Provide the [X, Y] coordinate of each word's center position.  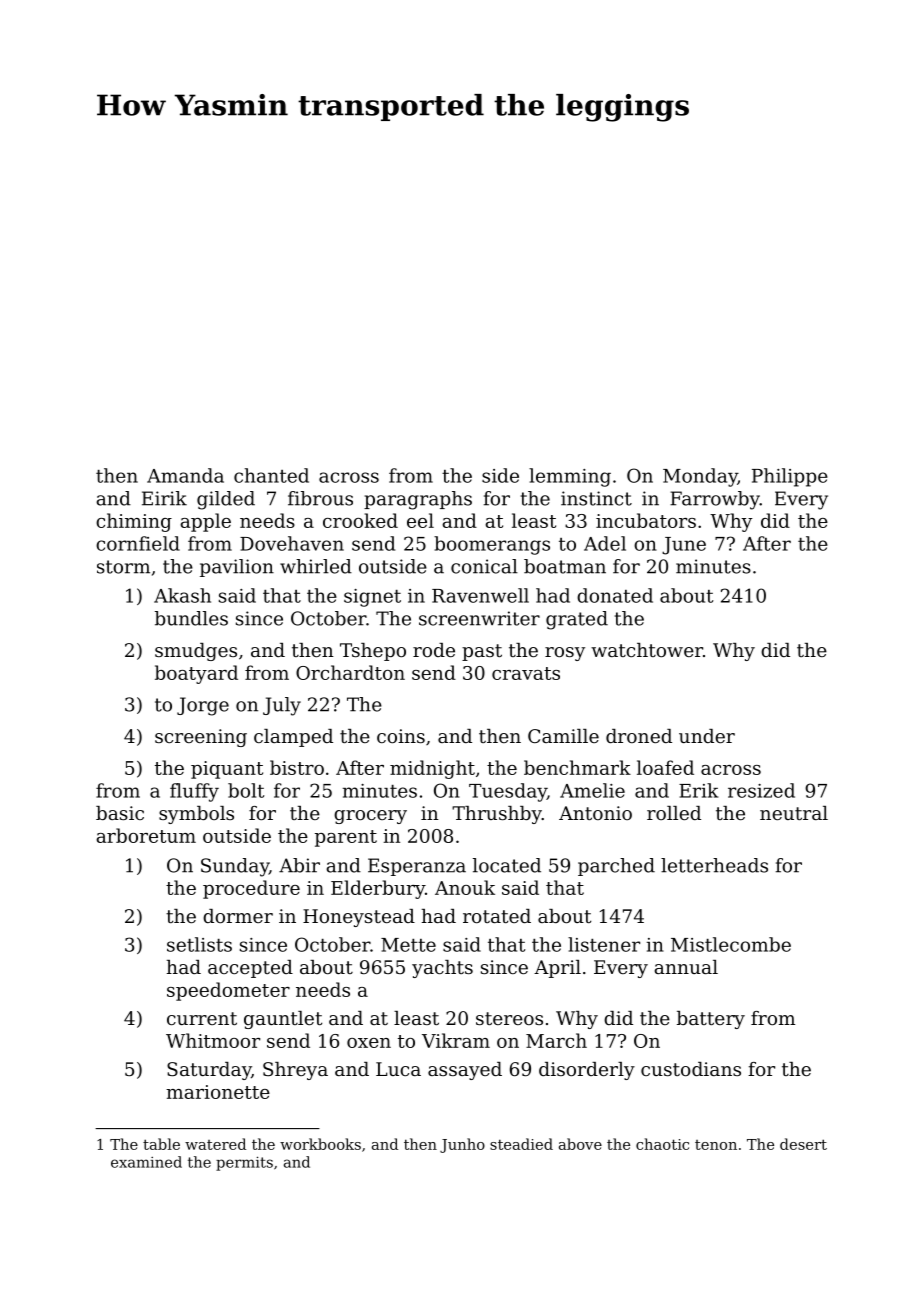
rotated [497, 916]
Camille [563, 736]
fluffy [194, 792]
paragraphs [418, 500]
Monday [700, 477]
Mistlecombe [731, 944]
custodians [691, 1069]
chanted [271, 475]
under [707, 736]
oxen [369, 1043]
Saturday [209, 1071]
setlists [199, 944]
